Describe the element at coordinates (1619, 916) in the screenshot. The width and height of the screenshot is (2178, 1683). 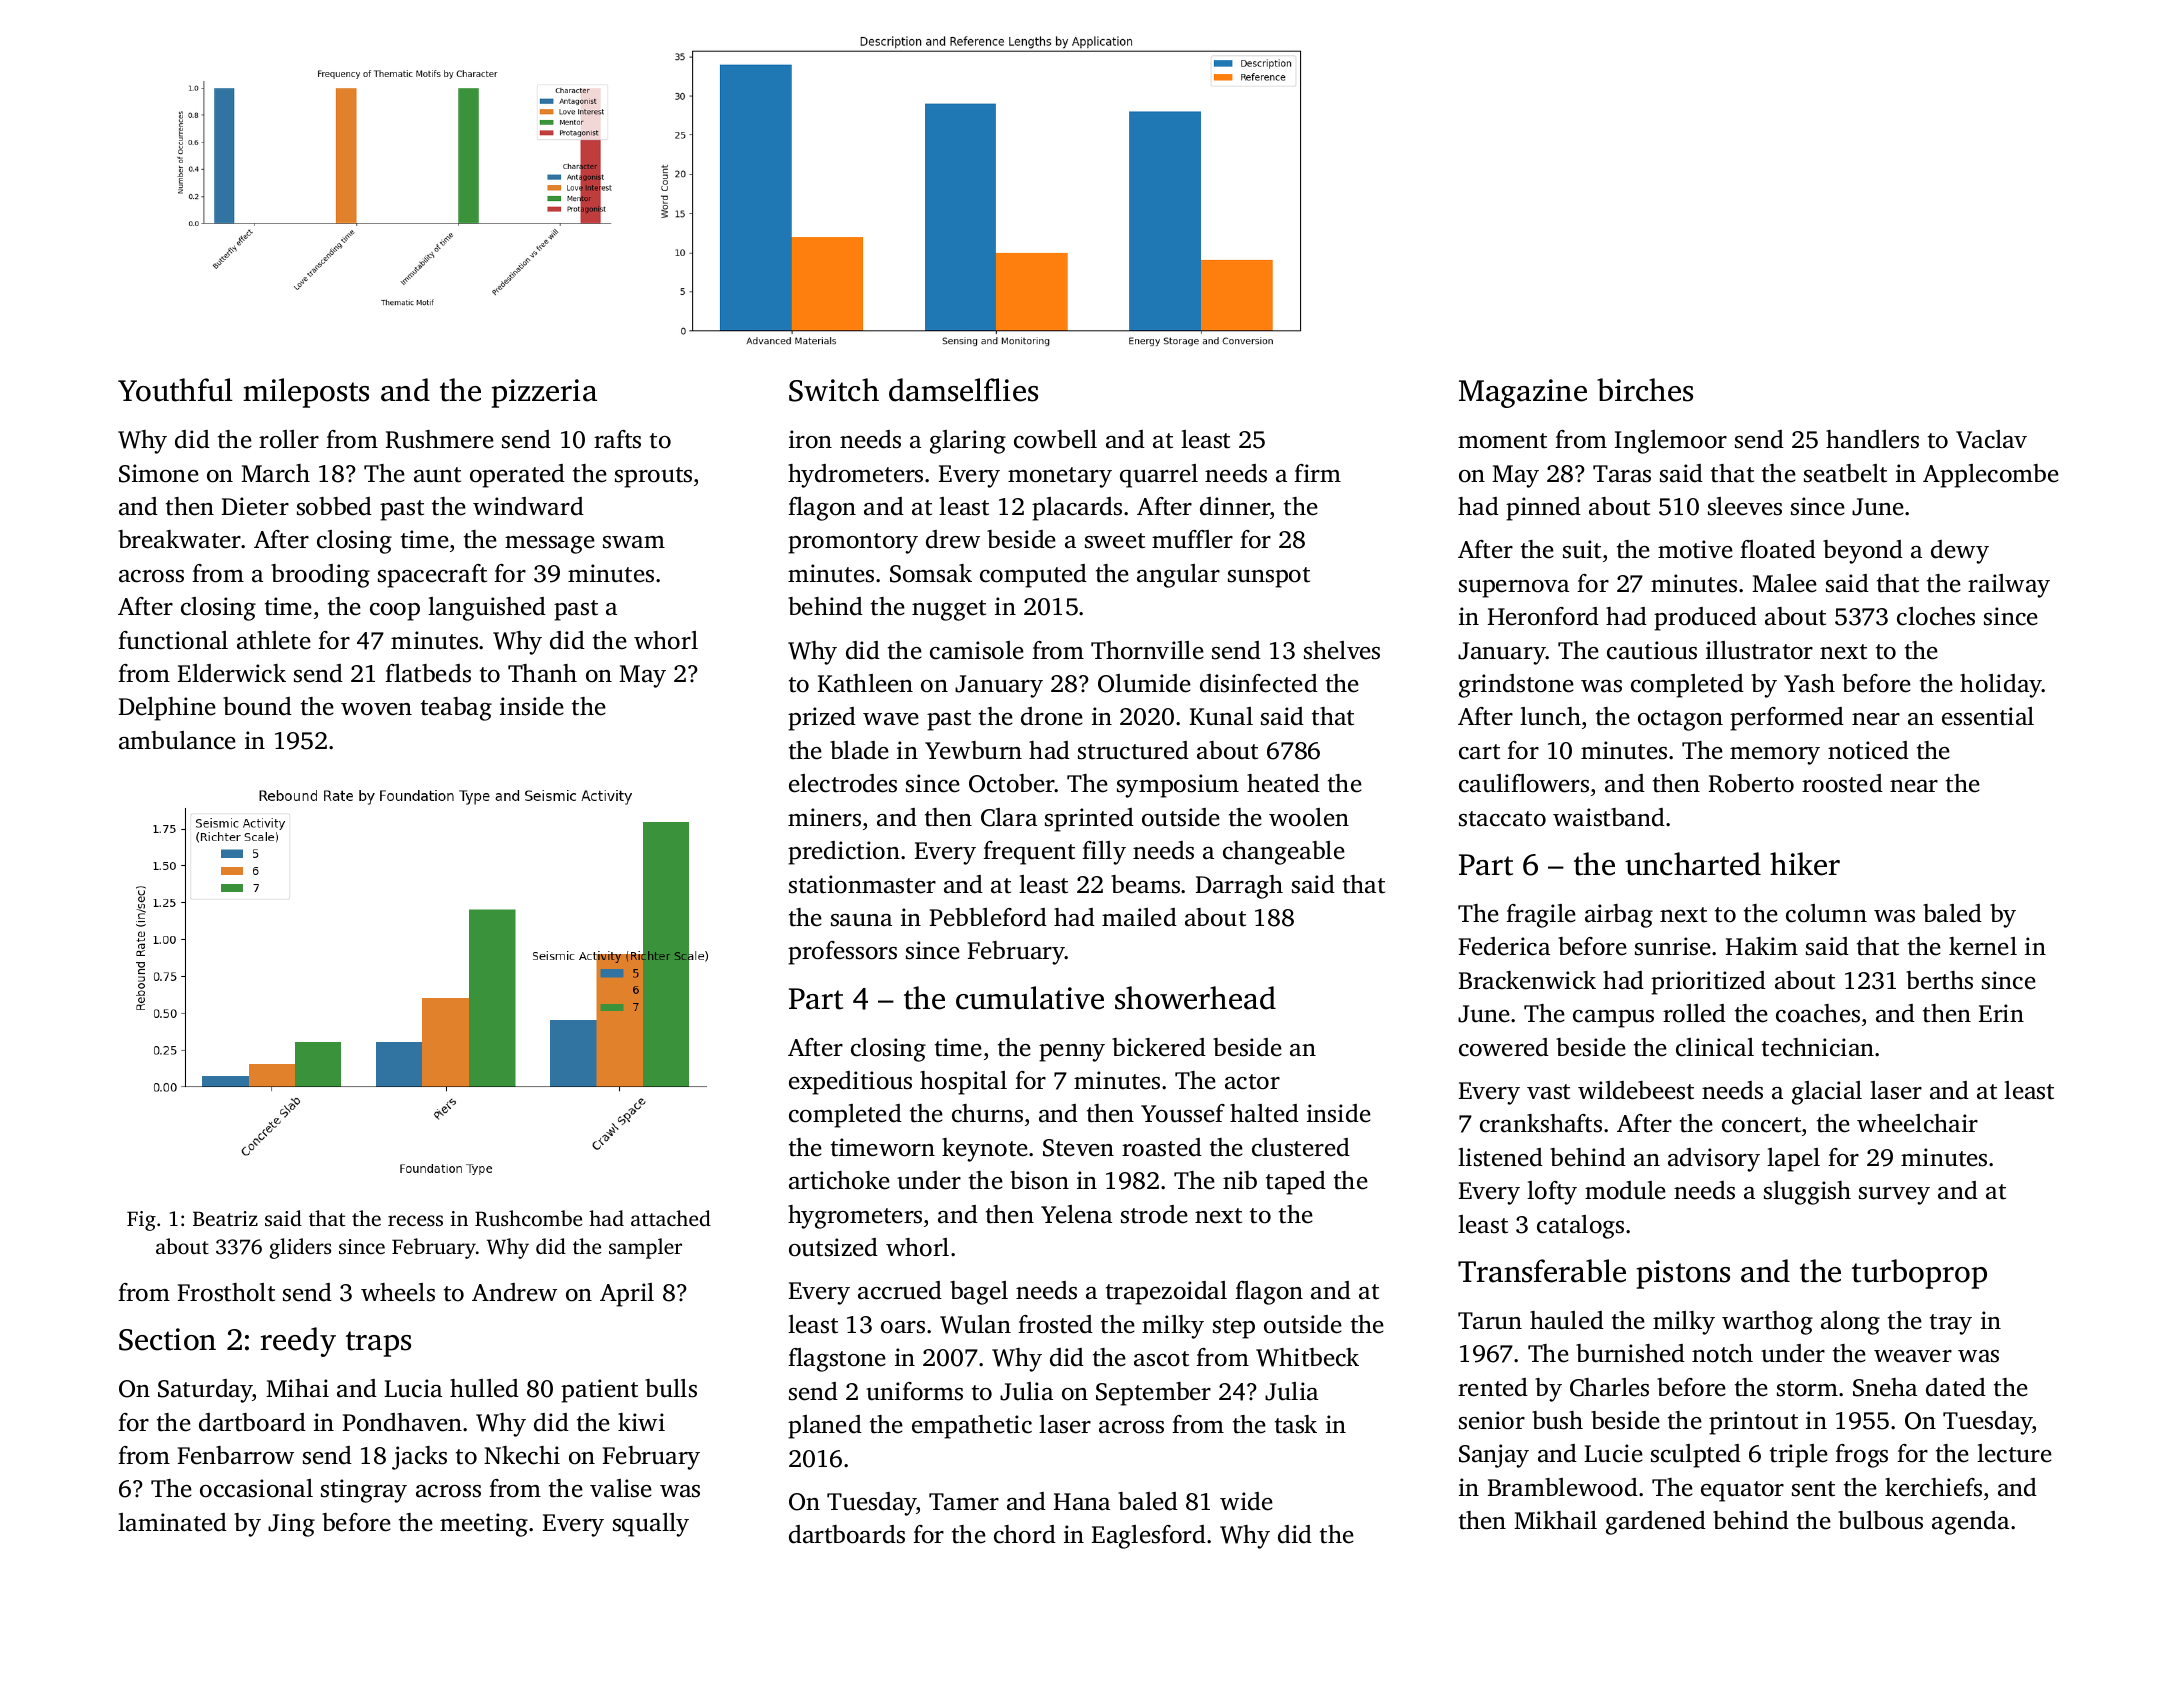
I see `airbag` at that location.
